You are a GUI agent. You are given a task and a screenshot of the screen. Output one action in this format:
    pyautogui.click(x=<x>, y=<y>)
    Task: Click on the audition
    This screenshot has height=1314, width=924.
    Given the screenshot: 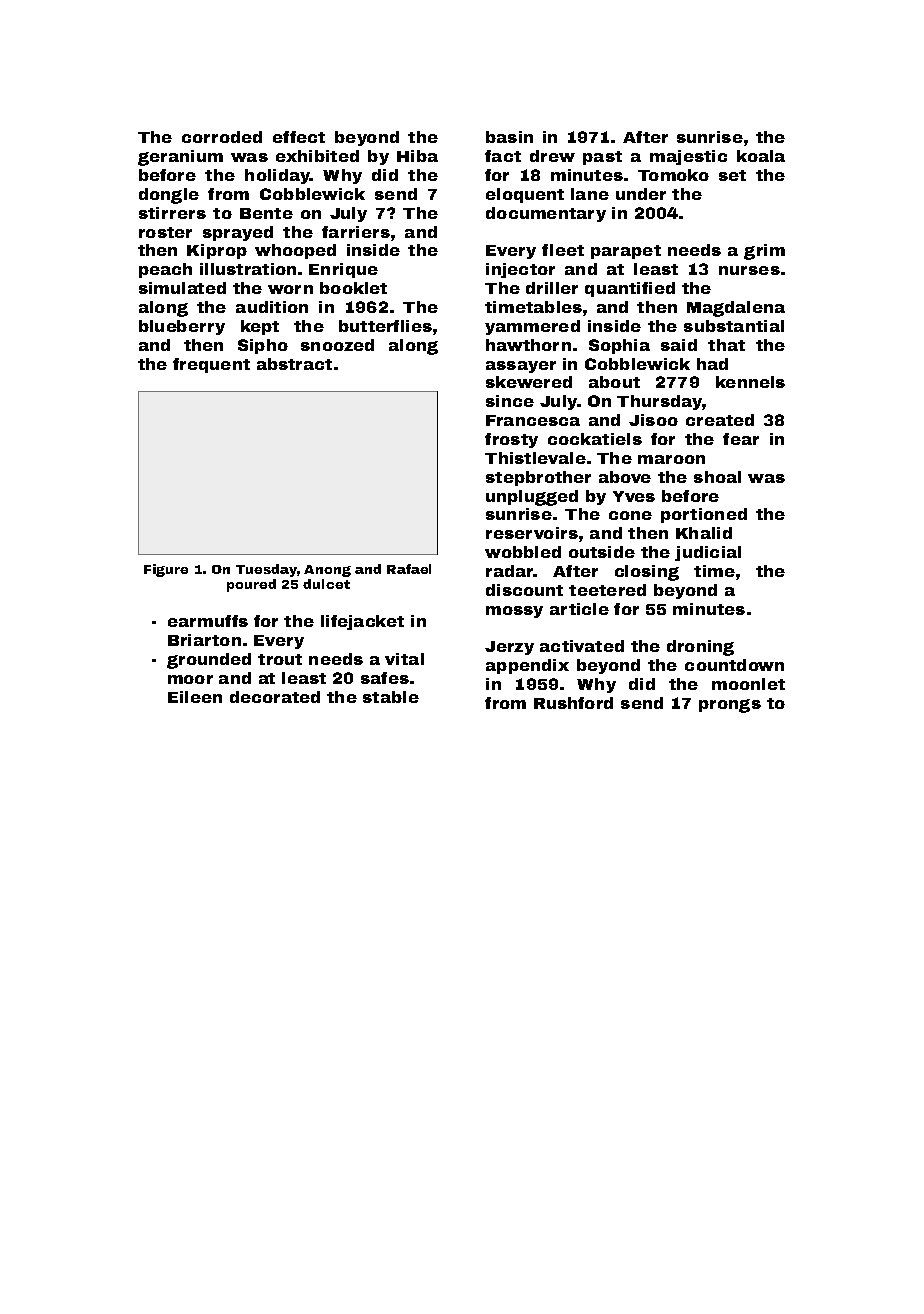 What is the action you would take?
    pyautogui.click(x=272, y=307)
